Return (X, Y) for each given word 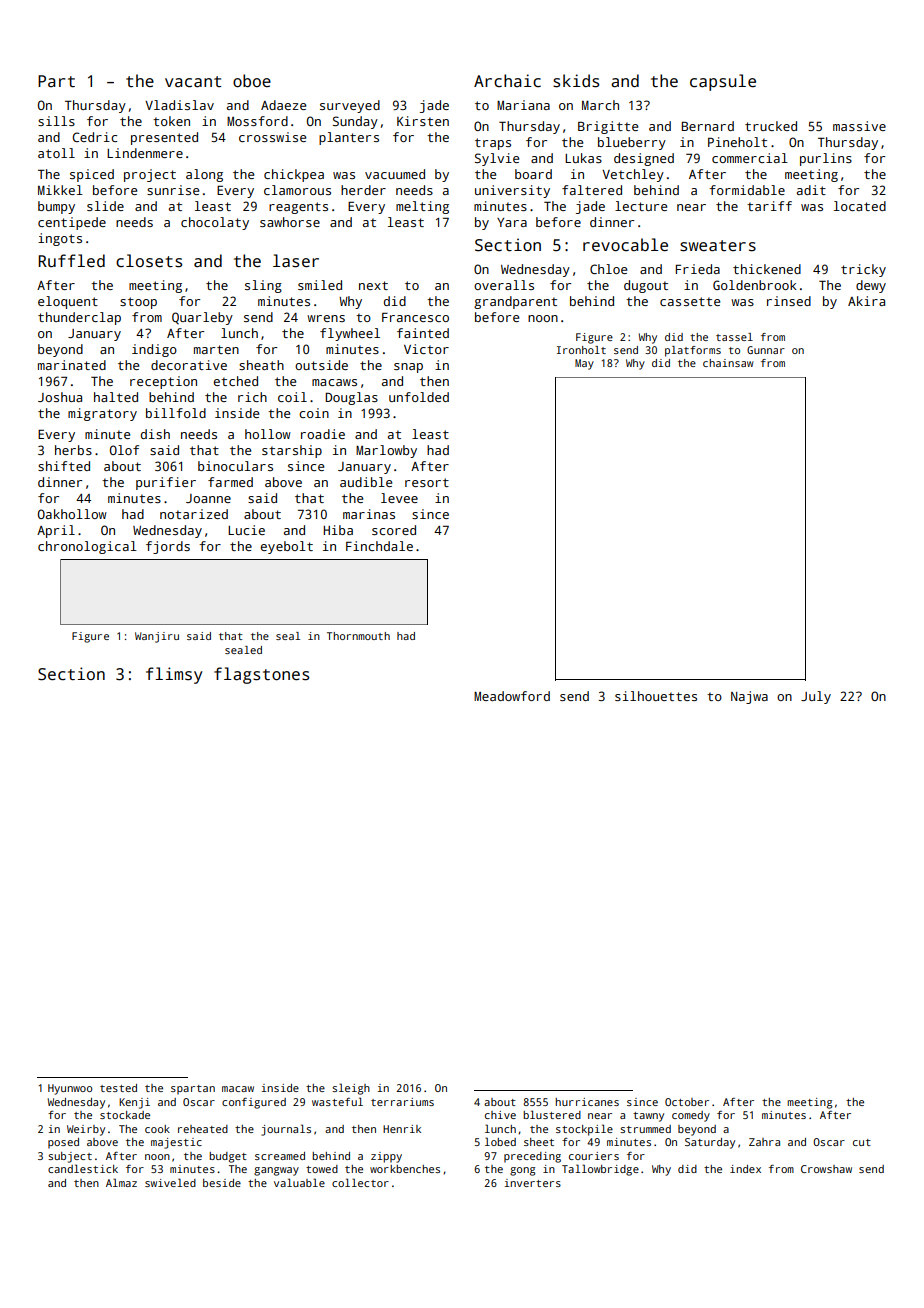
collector (360, 1182)
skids (576, 81)
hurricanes (587, 1102)
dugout (646, 286)
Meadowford (512, 696)
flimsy (174, 675)
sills (56, 121)
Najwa (749, 697)
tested (118, 1088)
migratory (102, 414)
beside (222, 1183)
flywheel (350, 334)
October (687, 1102)
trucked (771, 126)
